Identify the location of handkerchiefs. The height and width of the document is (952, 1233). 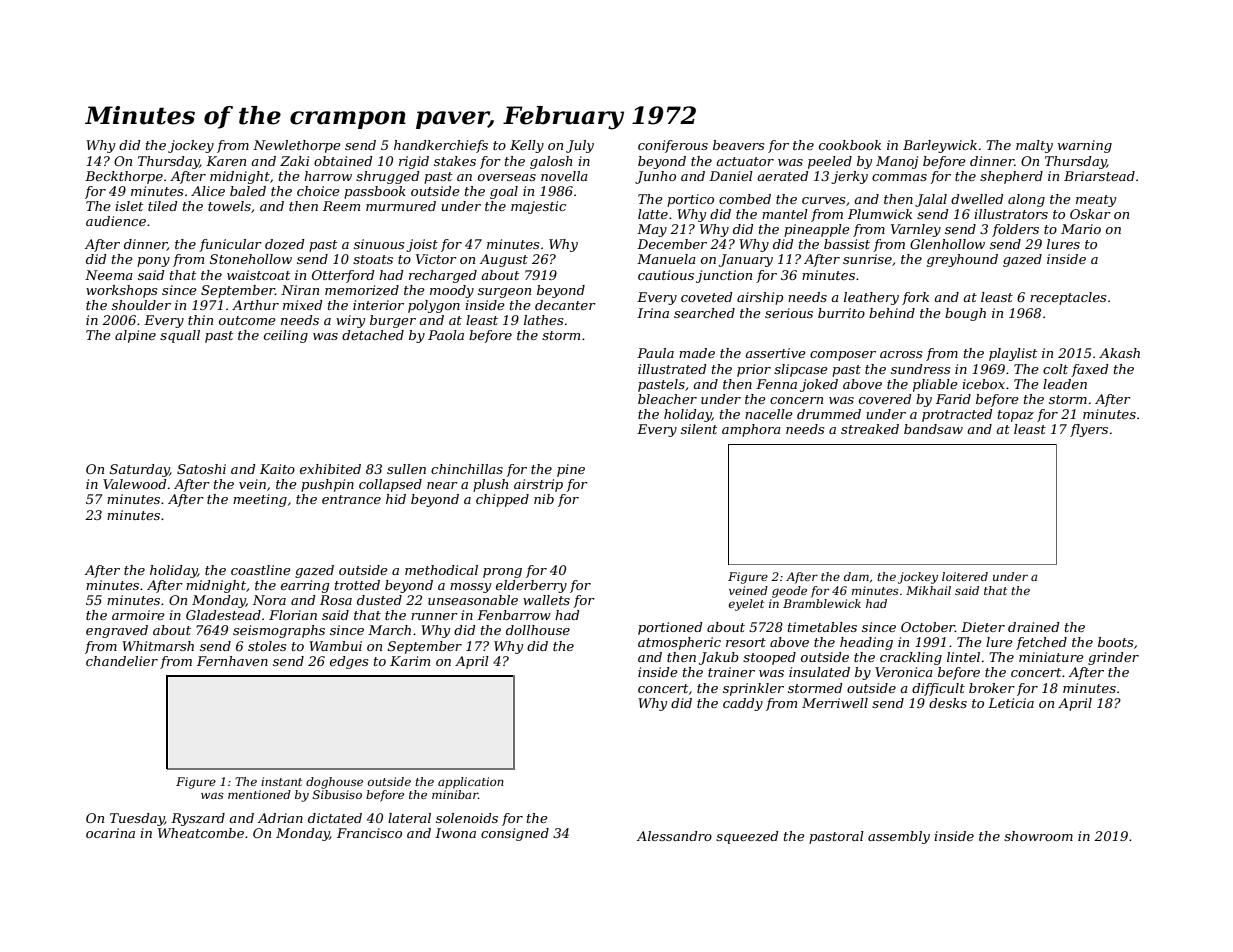
(441, 146).
